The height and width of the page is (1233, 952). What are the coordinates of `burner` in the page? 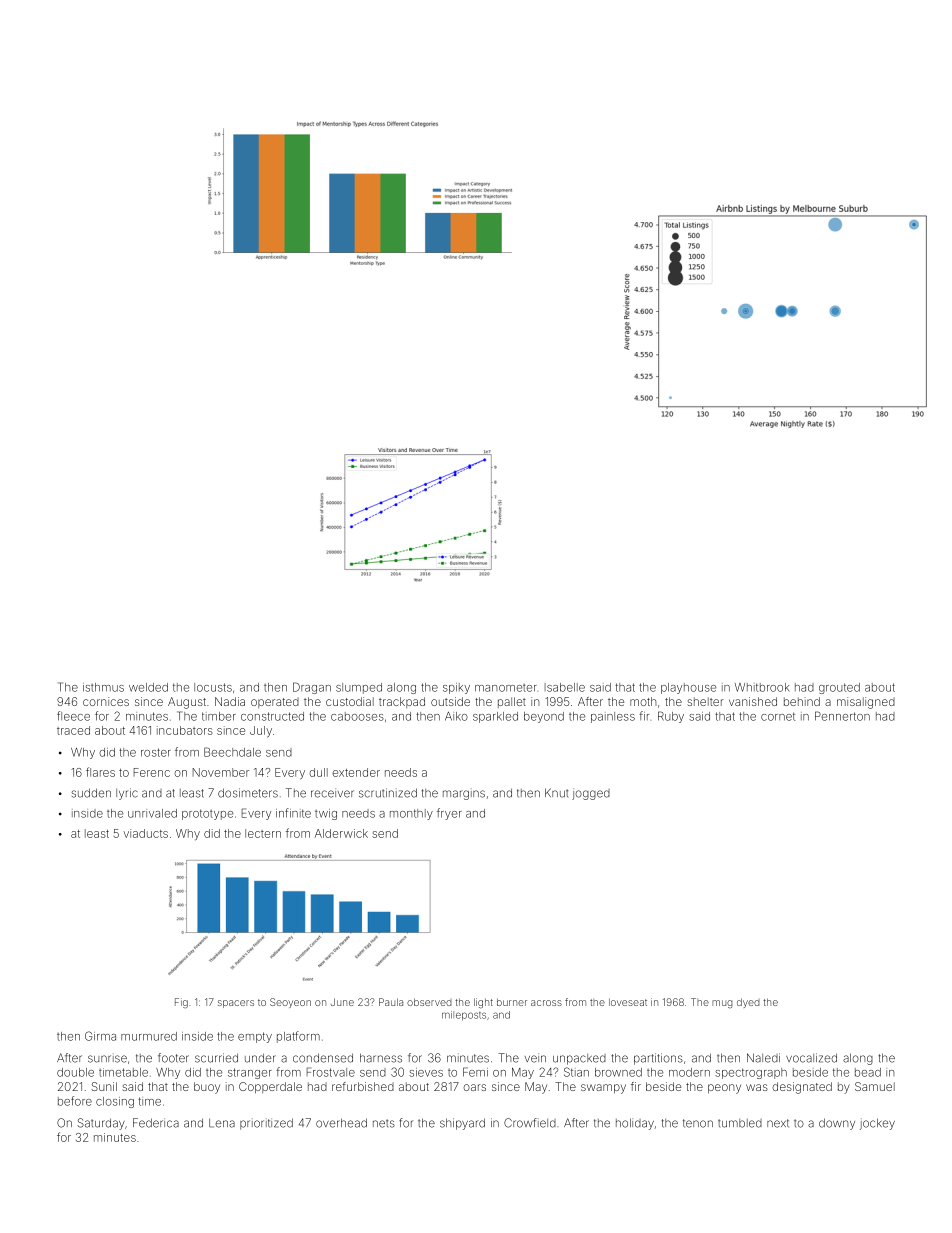 It's located at (512, 1002).
